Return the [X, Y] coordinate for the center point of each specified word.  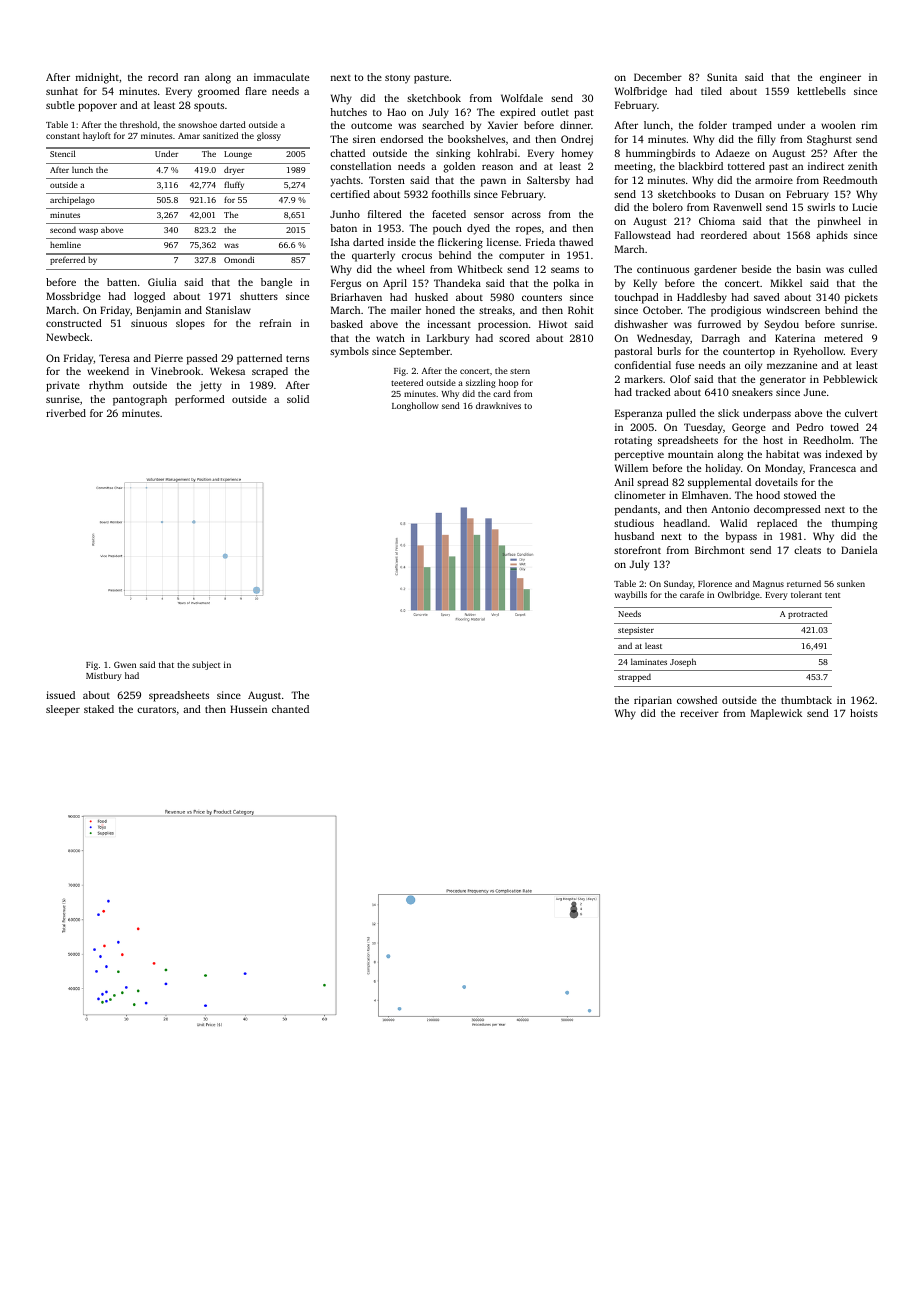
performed [200, 400]
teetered [407, 382]
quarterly [373, 256]
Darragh [721, 339]
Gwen [125, 664]
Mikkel [786, 283]
